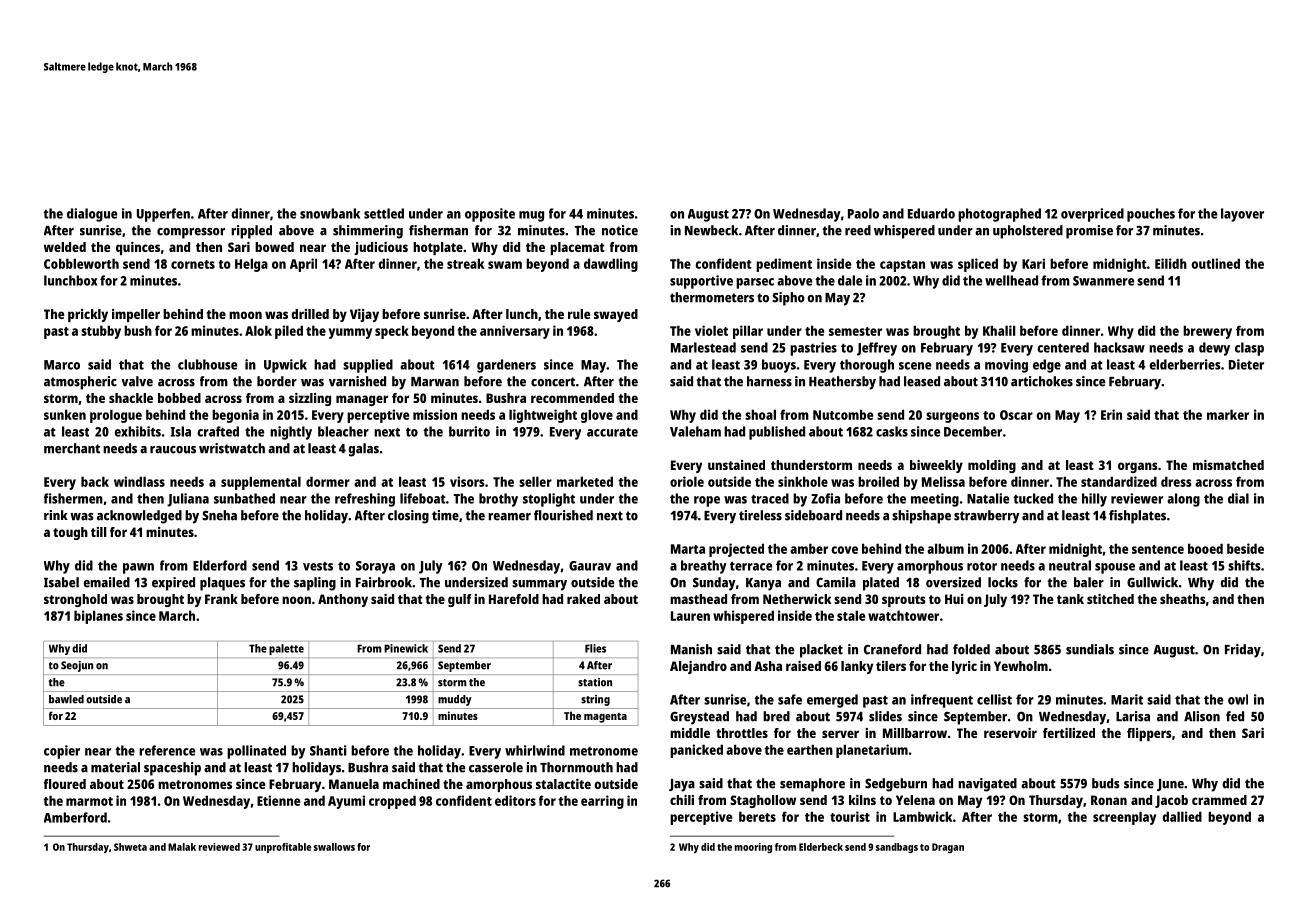  What do you see at coordinates (75, 600) in the screenshot?
I see `stronghold` at bounding box center [75, 600].
